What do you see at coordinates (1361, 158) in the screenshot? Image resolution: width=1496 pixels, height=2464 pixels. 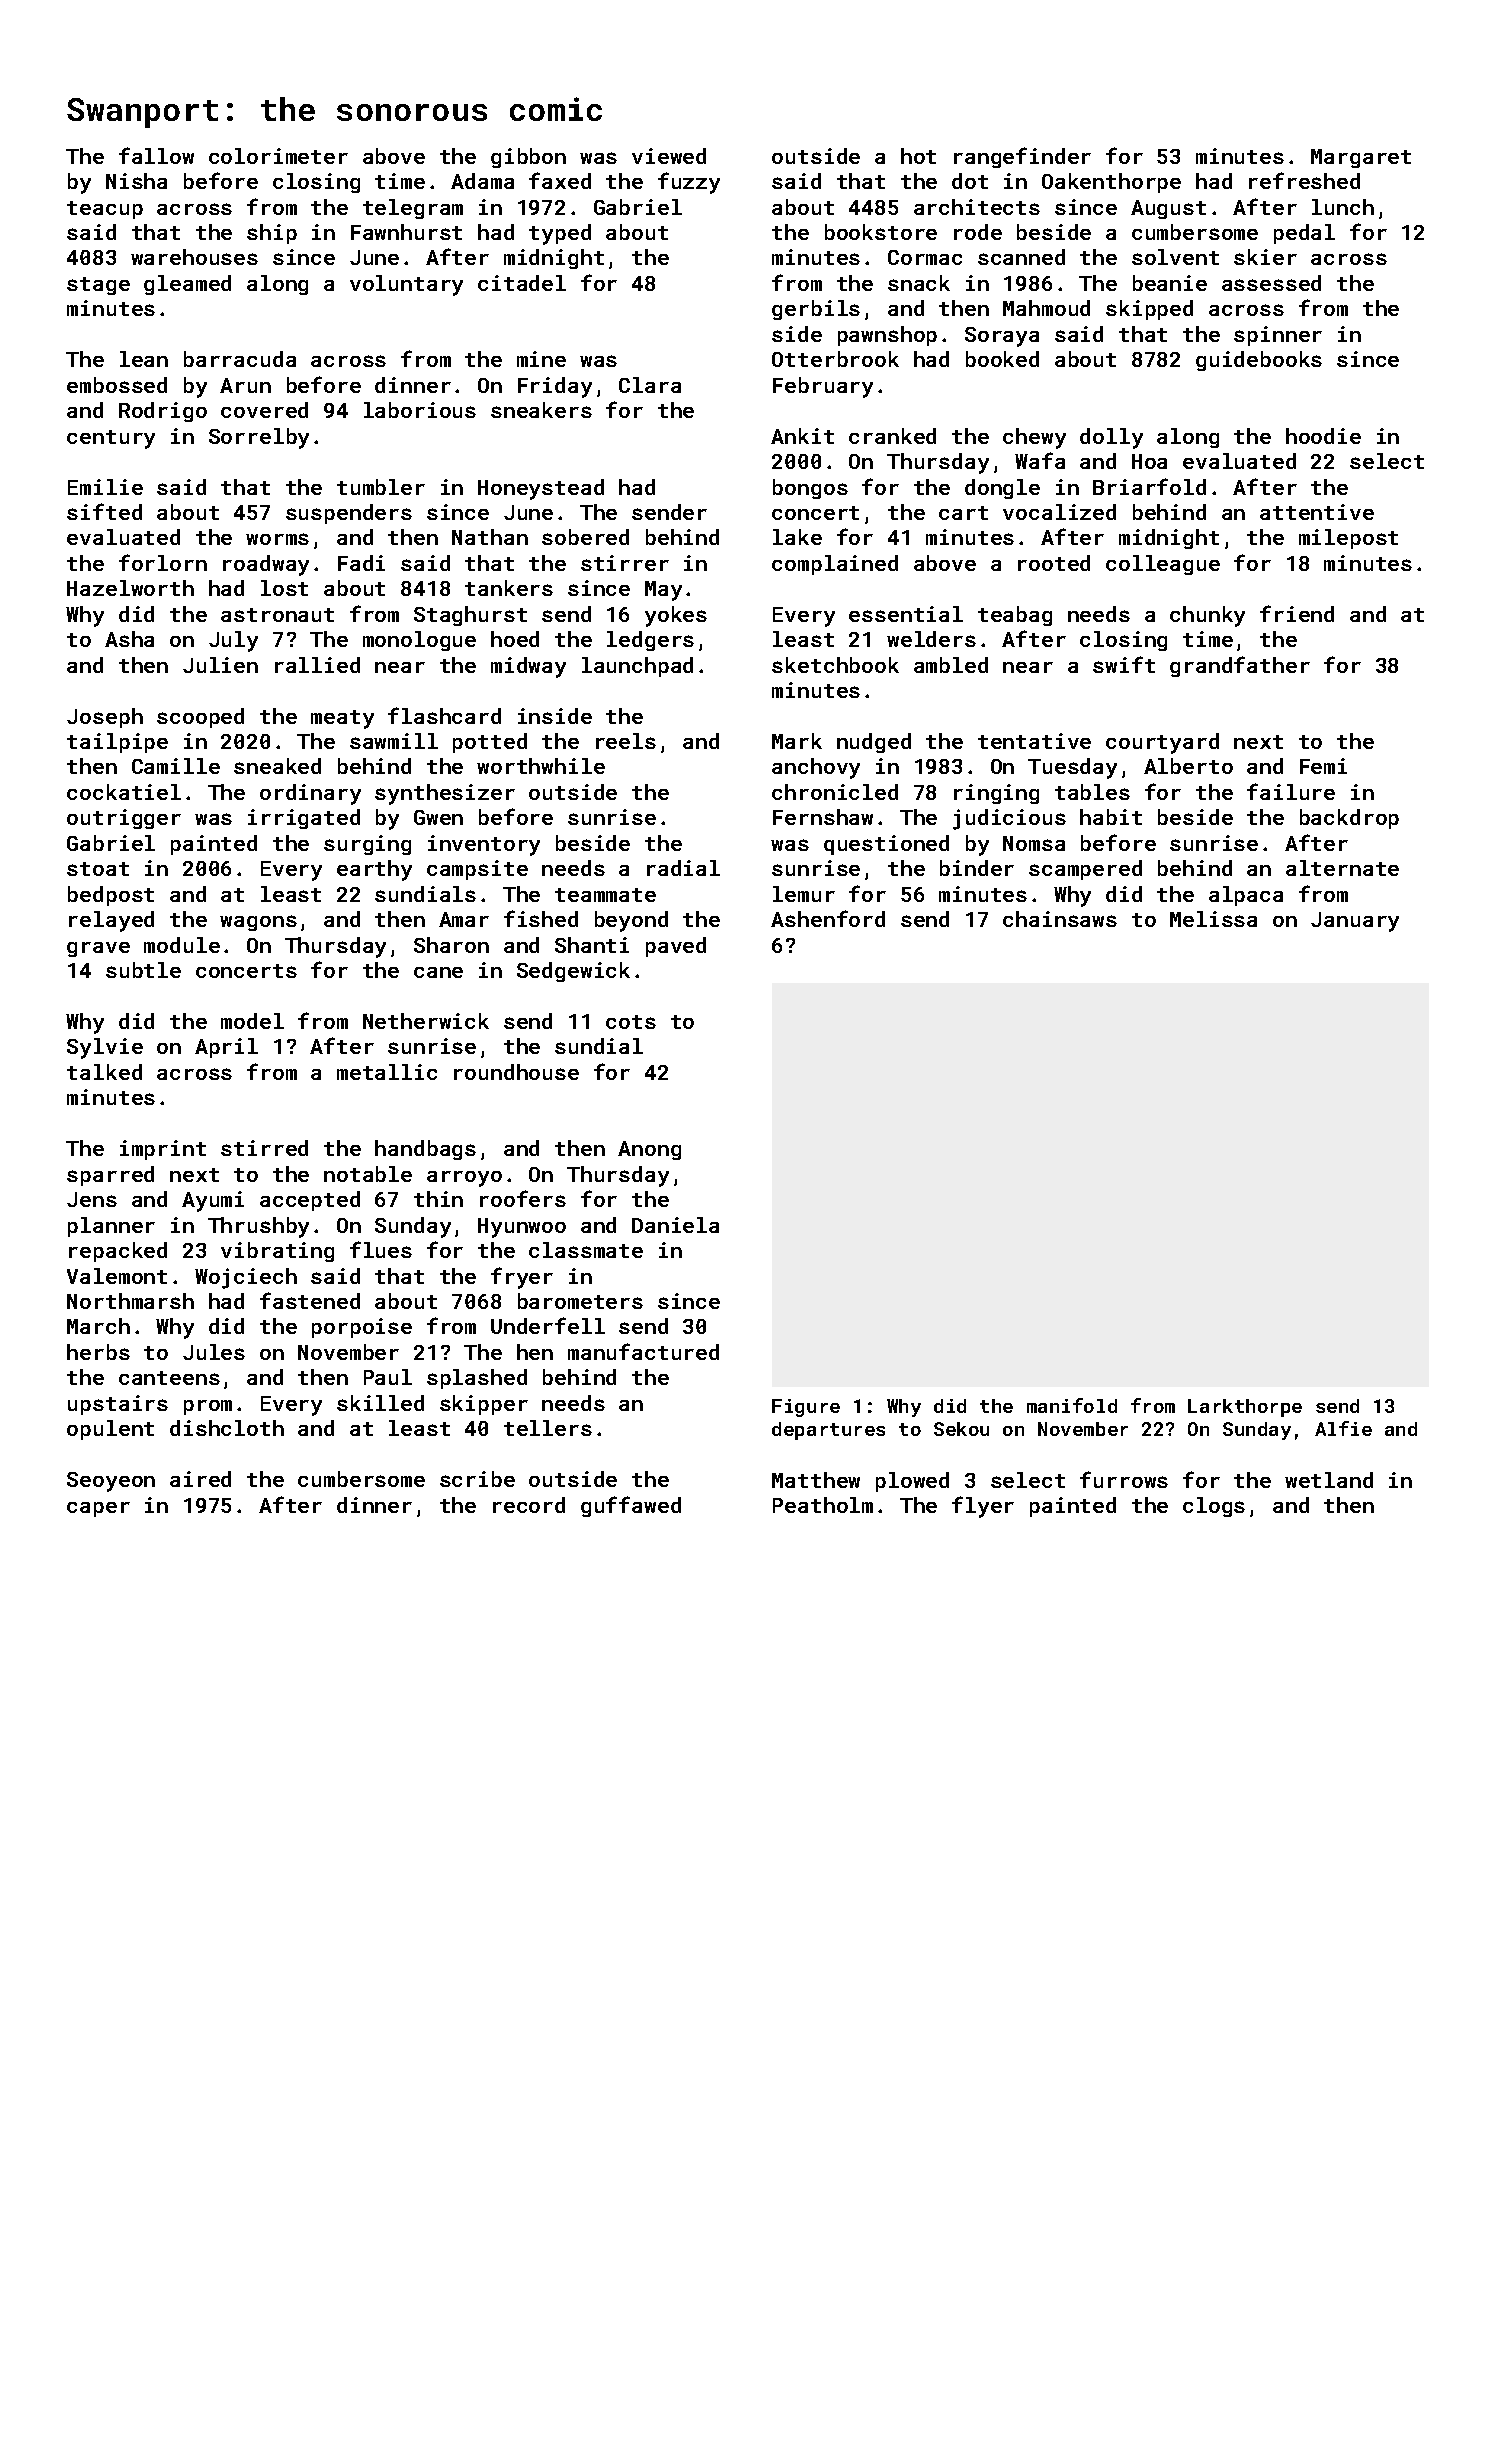 I see `Margaret` at bounding box center [1361, 158].
